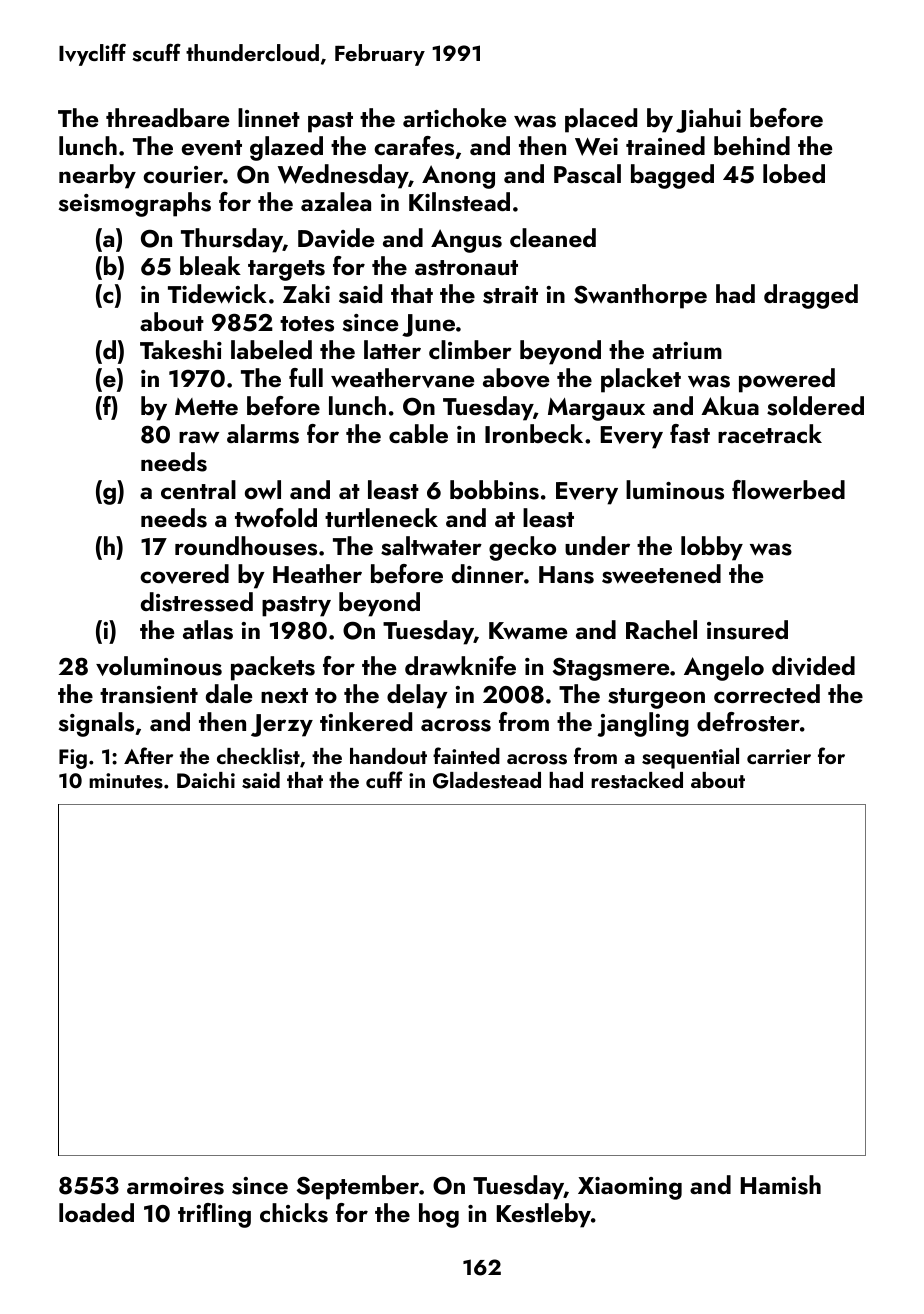 The image size is (924, 1314). I want to click on armoires, so click(175, 1186).
